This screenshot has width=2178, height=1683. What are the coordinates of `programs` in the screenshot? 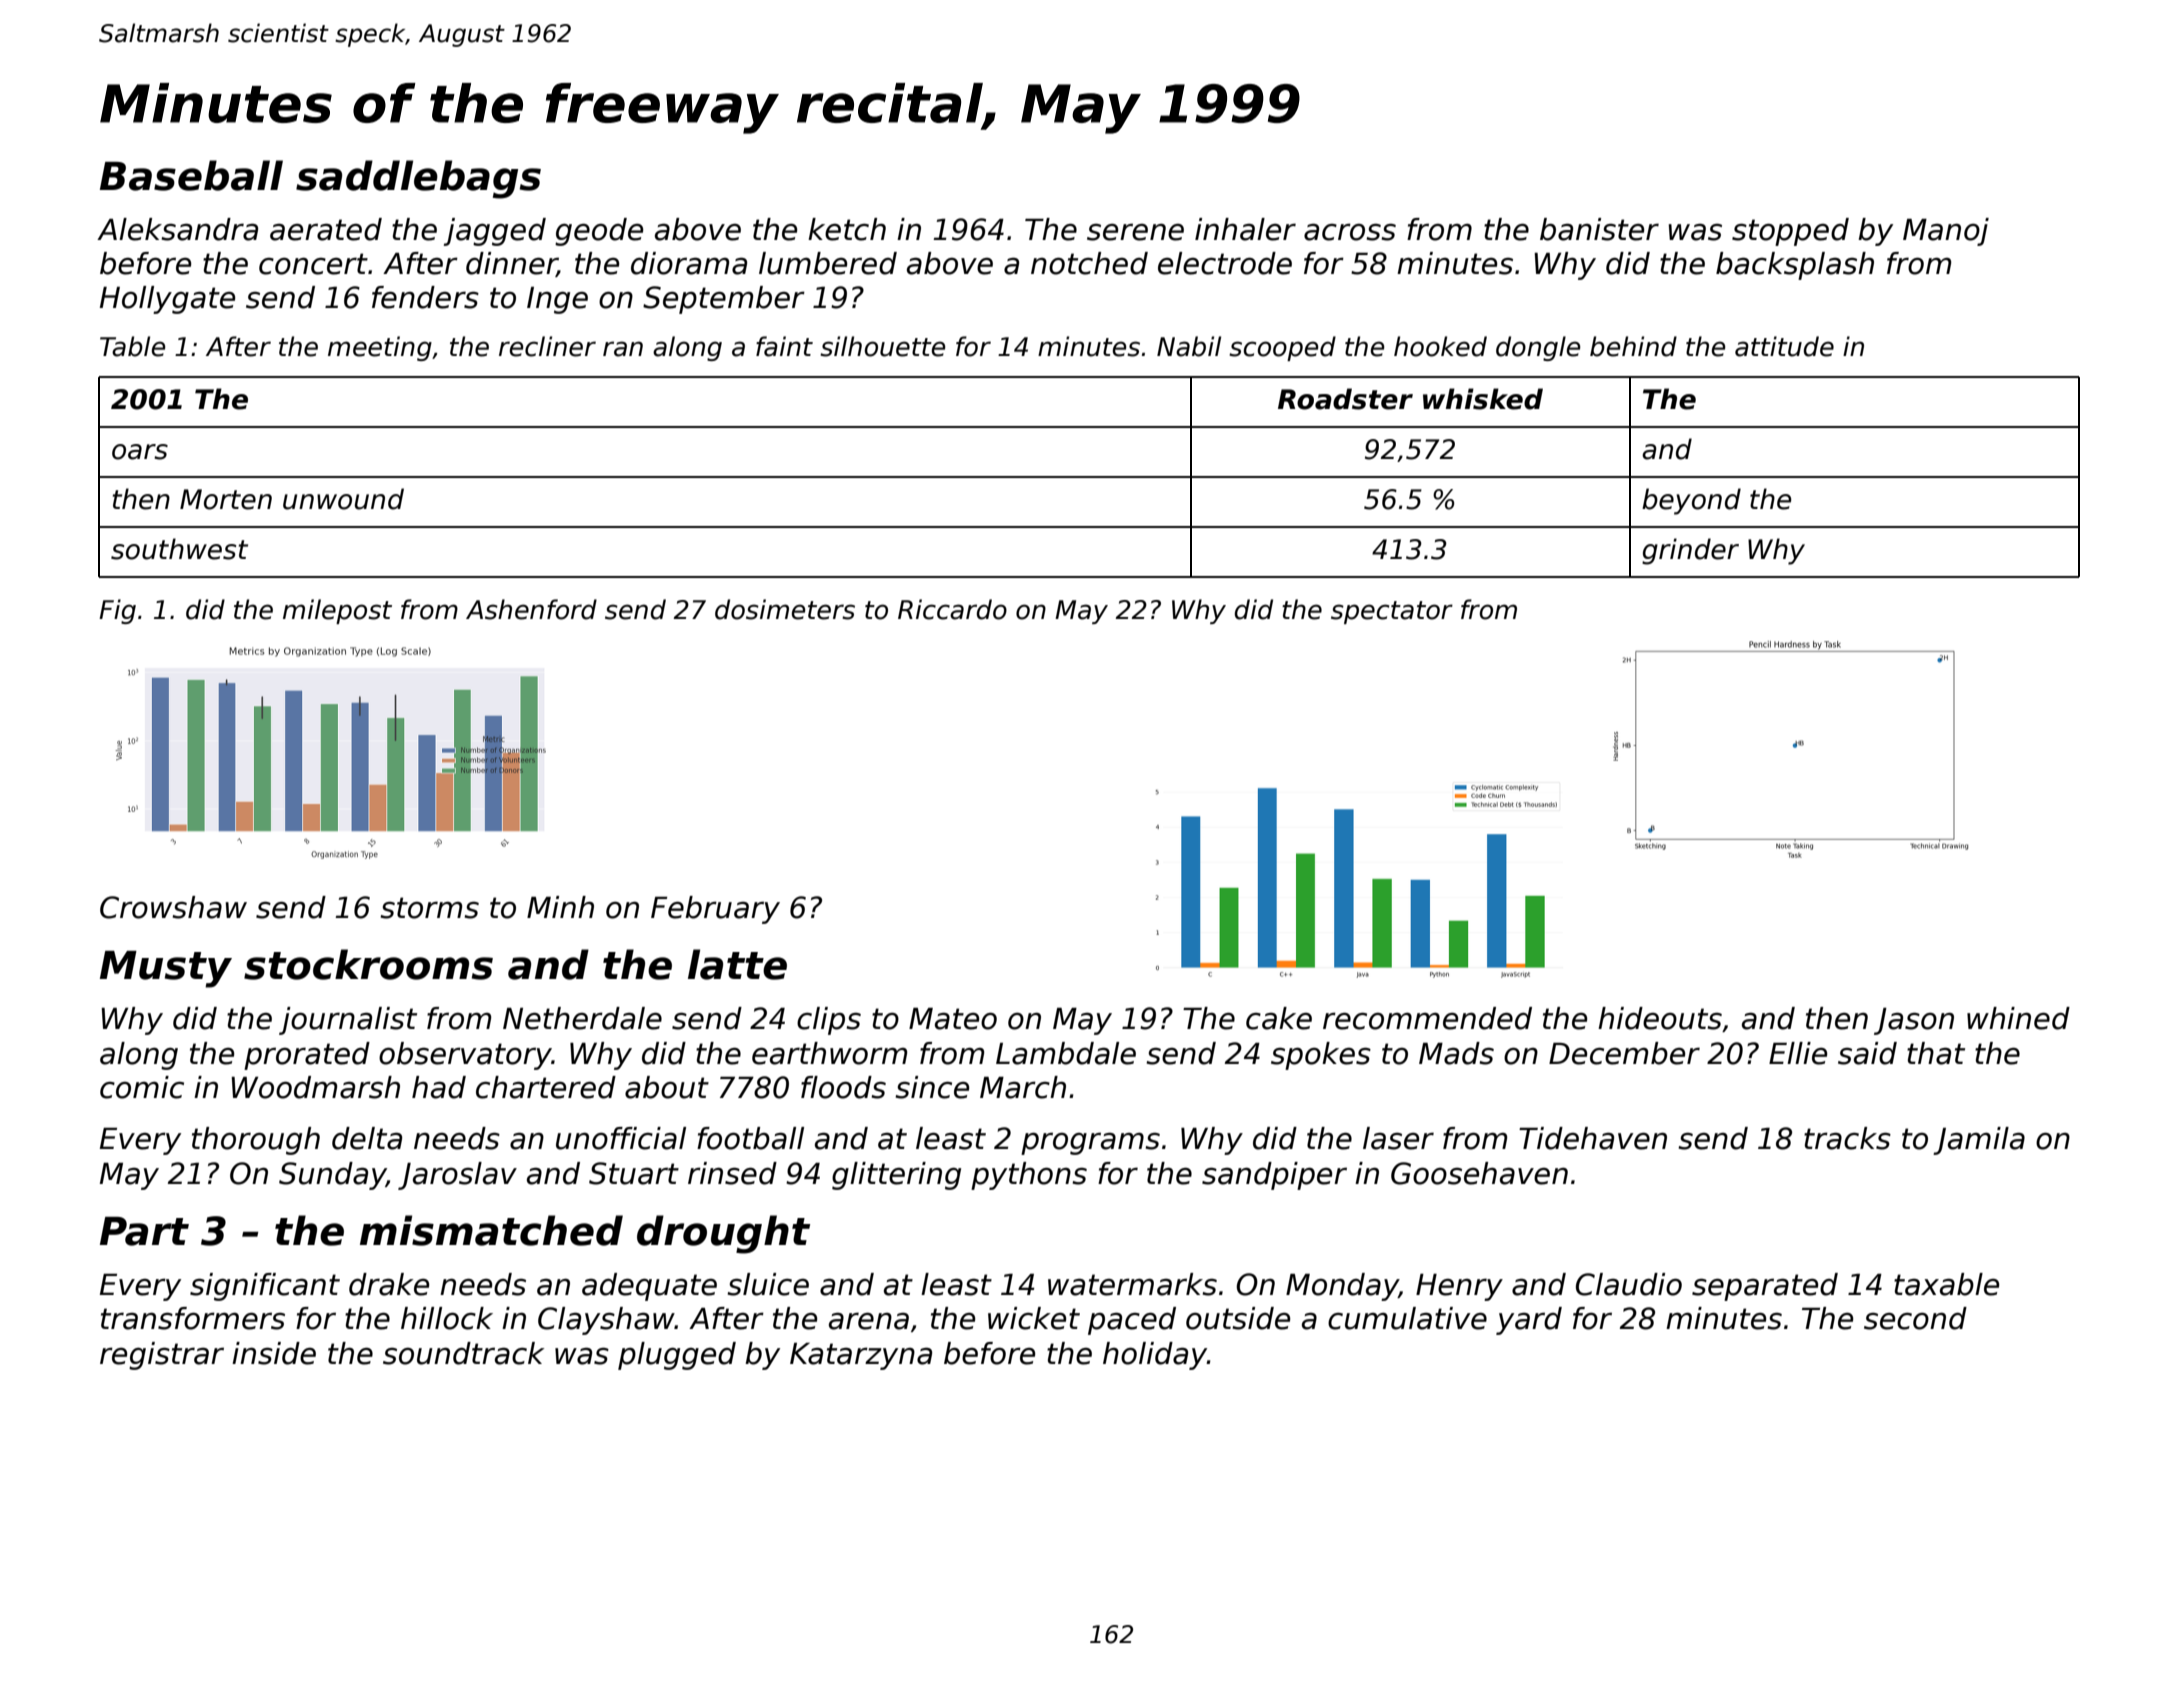 It's located at (1090, 1143).
